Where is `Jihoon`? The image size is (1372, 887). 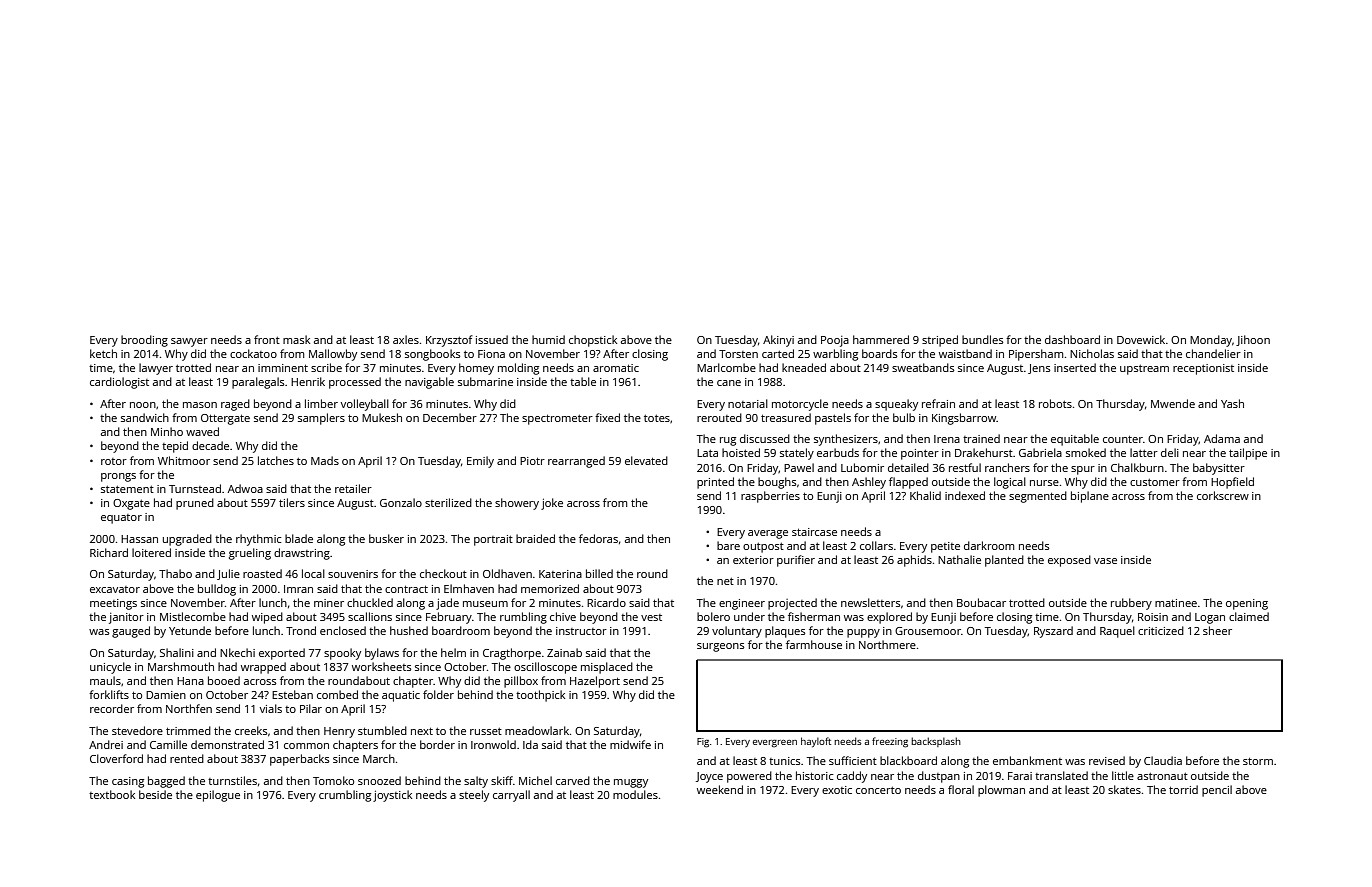 Jihoon is located at coordinates (1253, 340).
